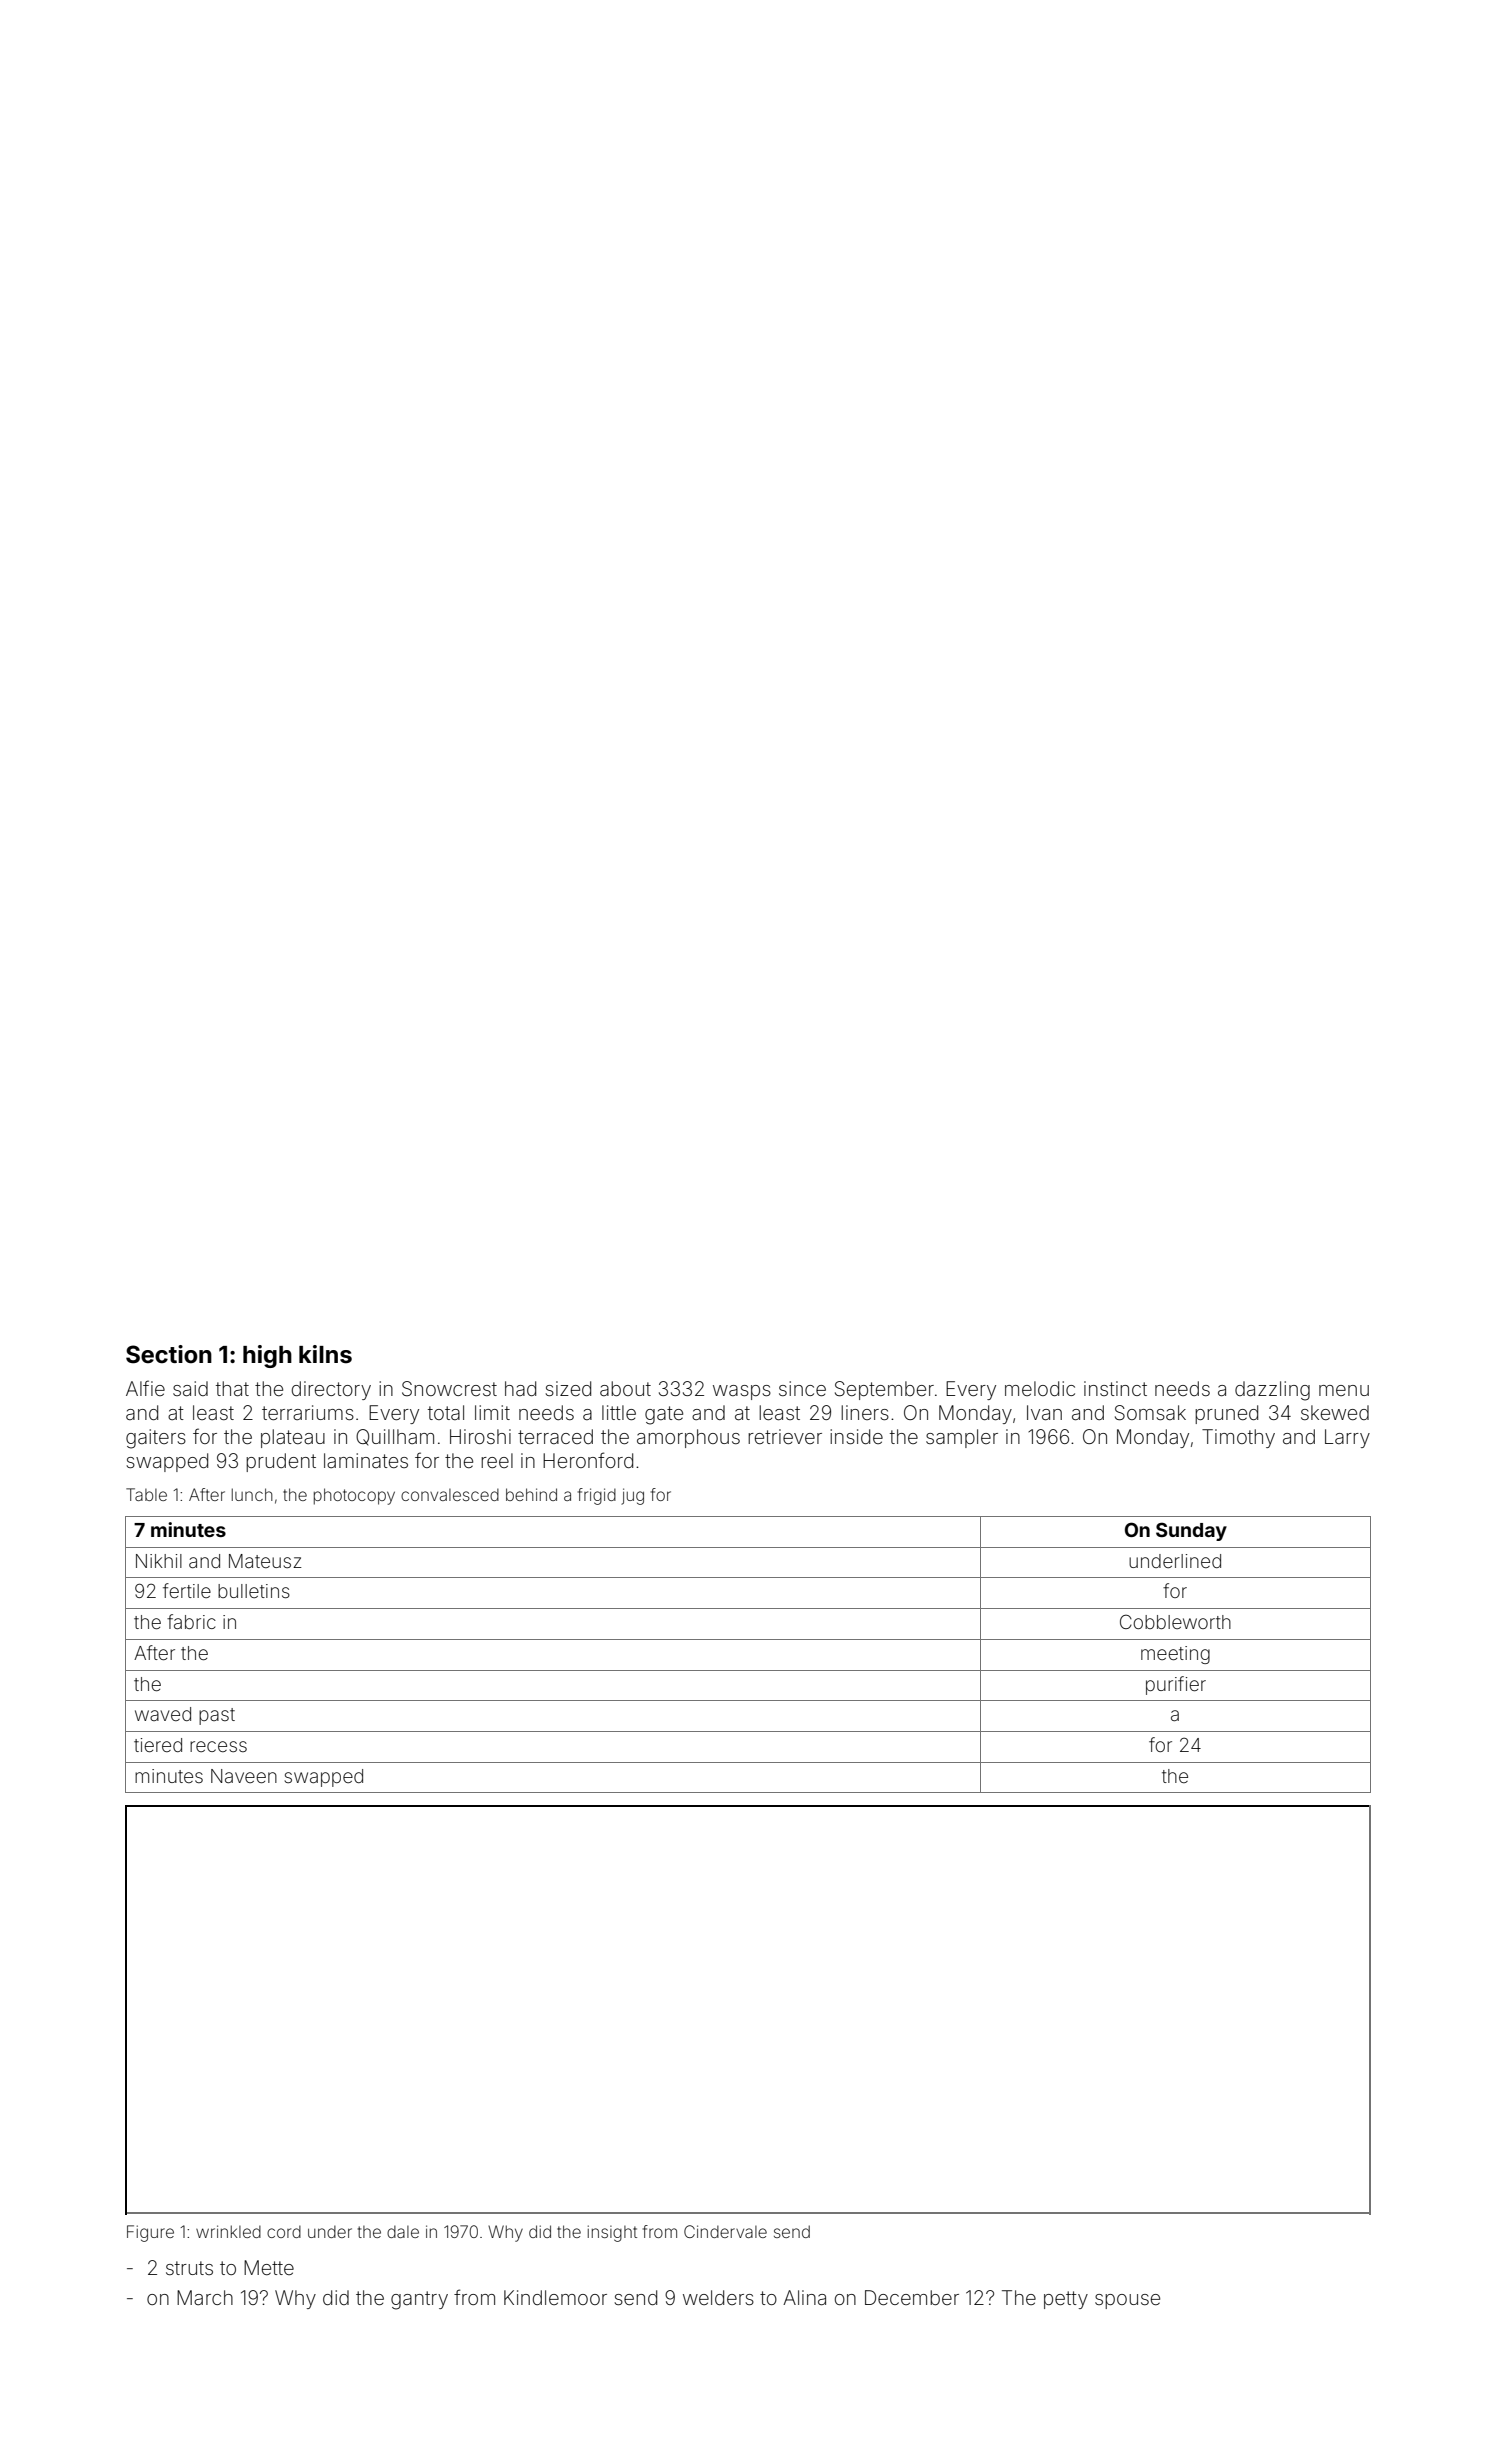 The image size is (1496, 2464). What do you see at coordinates (244, 1776) in the screenshot?
I see `Naveen` at bounding box center [244, 1776].
